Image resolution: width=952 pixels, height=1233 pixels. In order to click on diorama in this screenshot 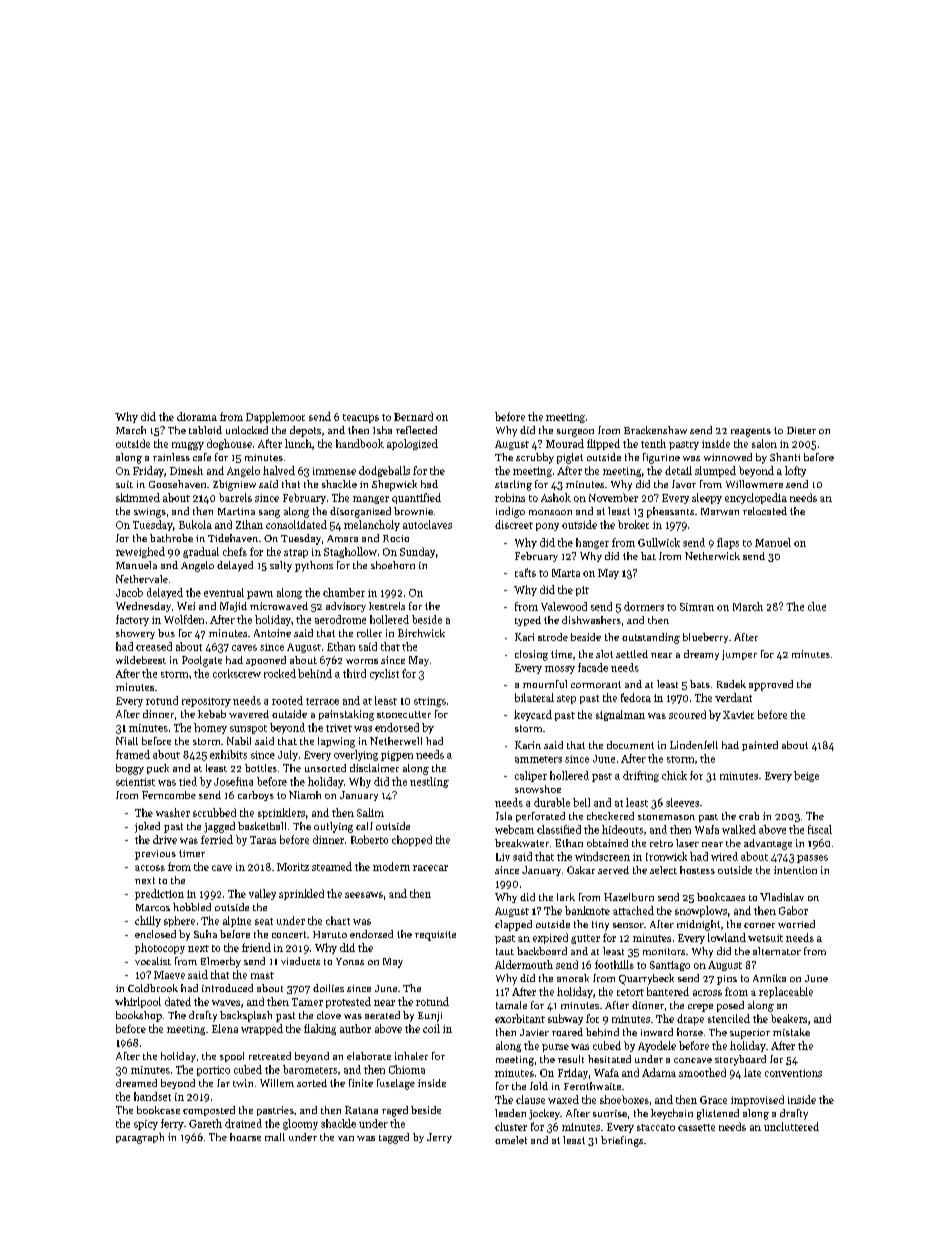, I will do `click(197, 416)`.
